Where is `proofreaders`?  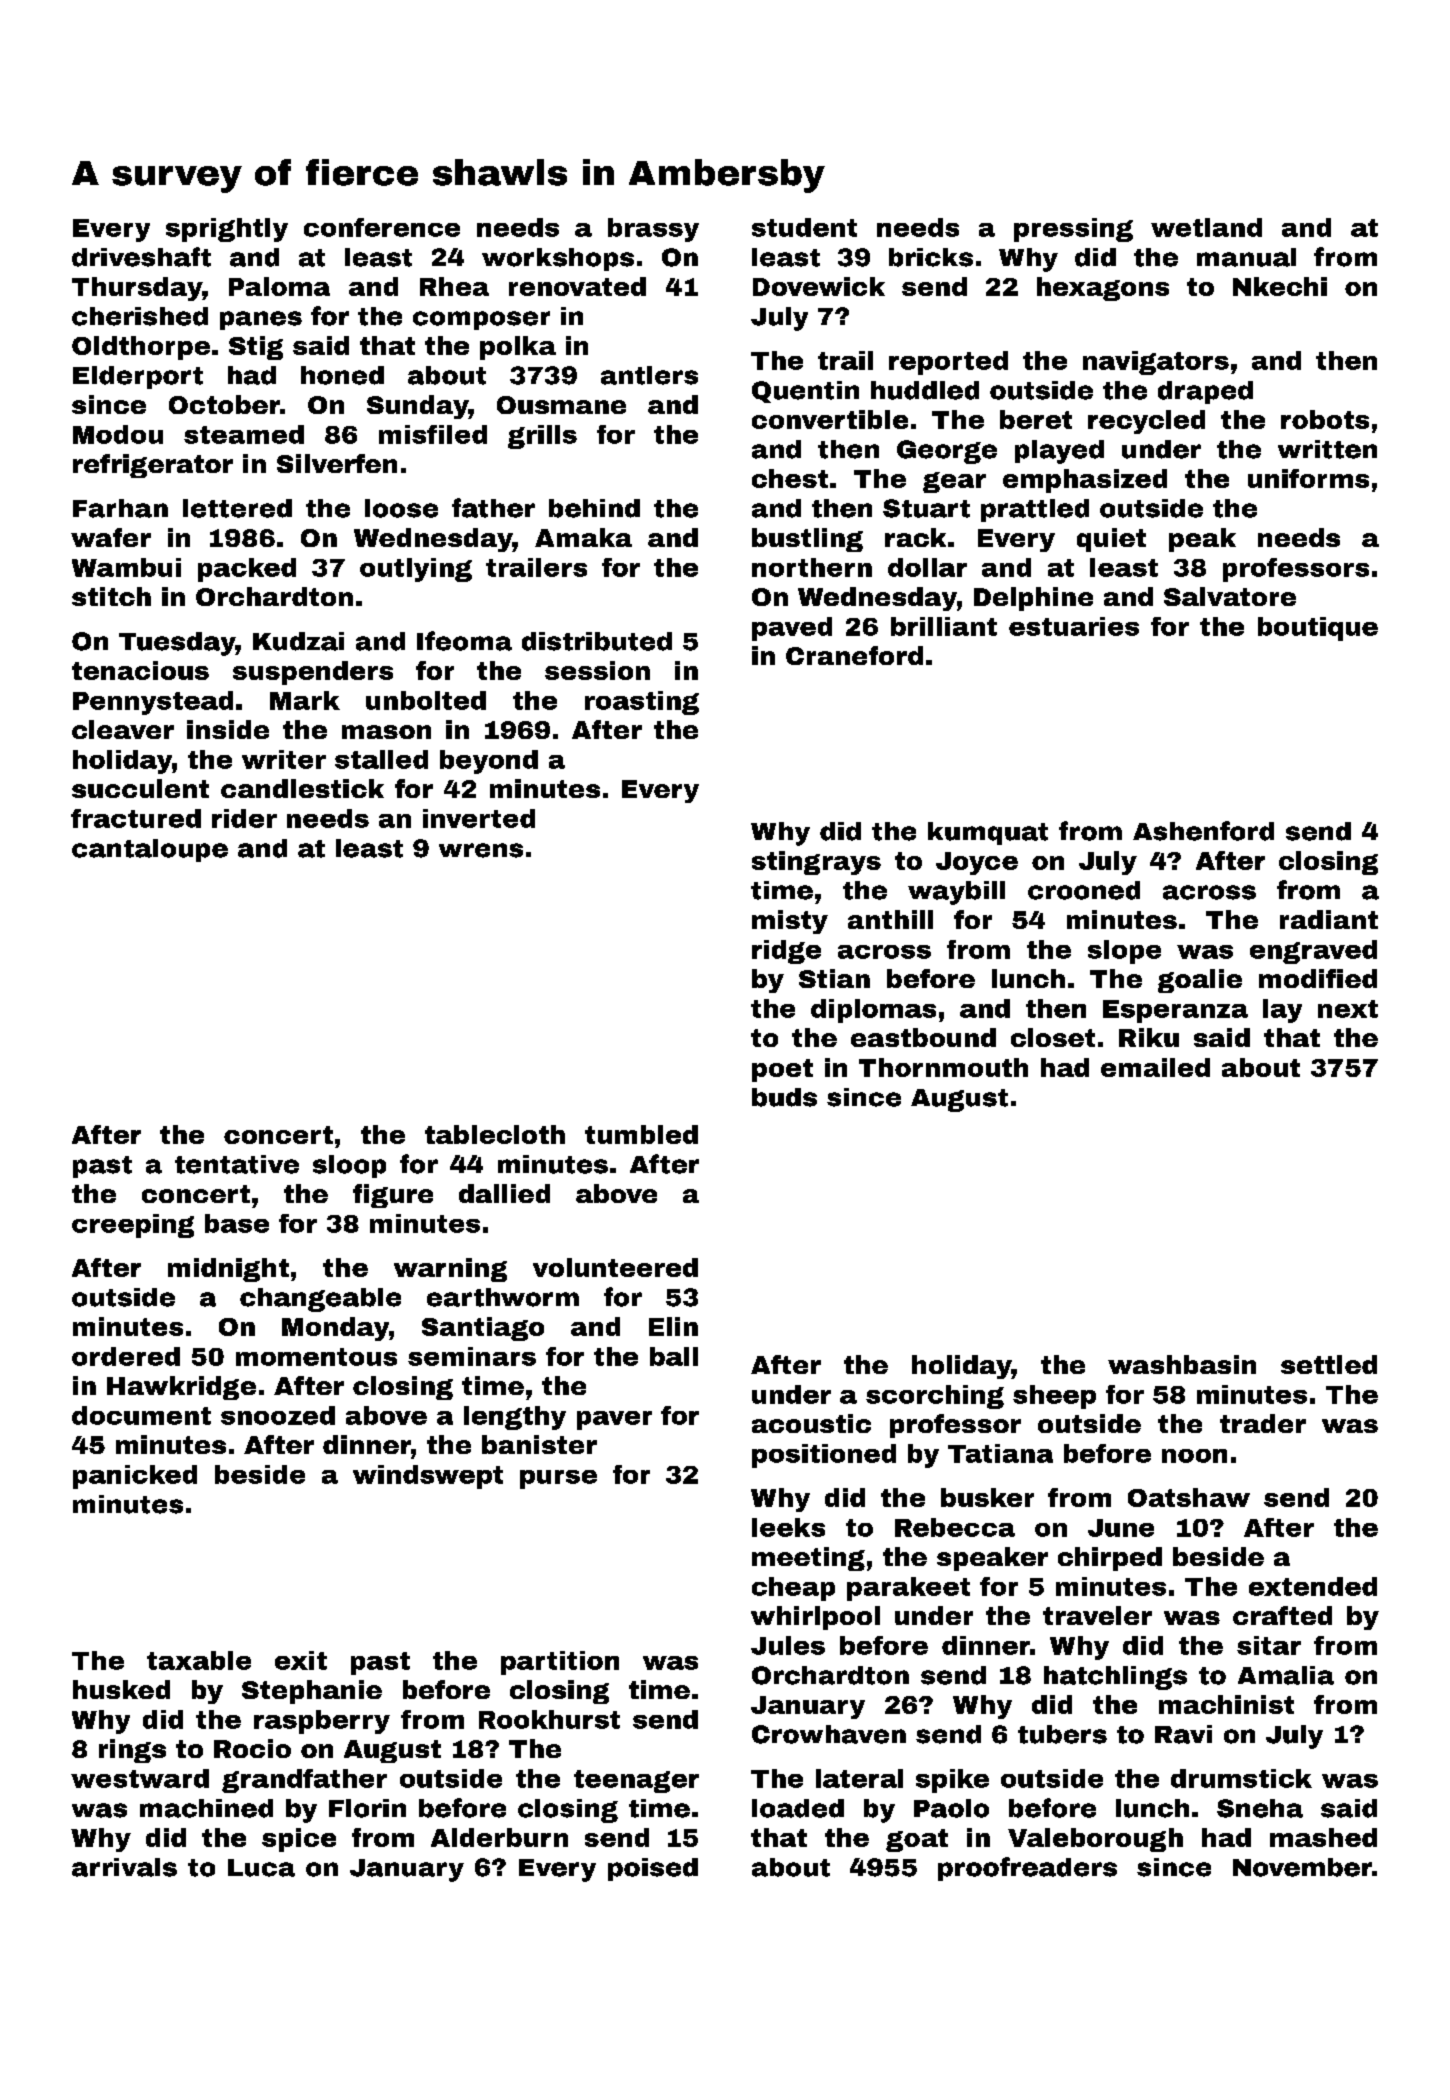
proofreaders is located at coordinates (1027, 1869).
